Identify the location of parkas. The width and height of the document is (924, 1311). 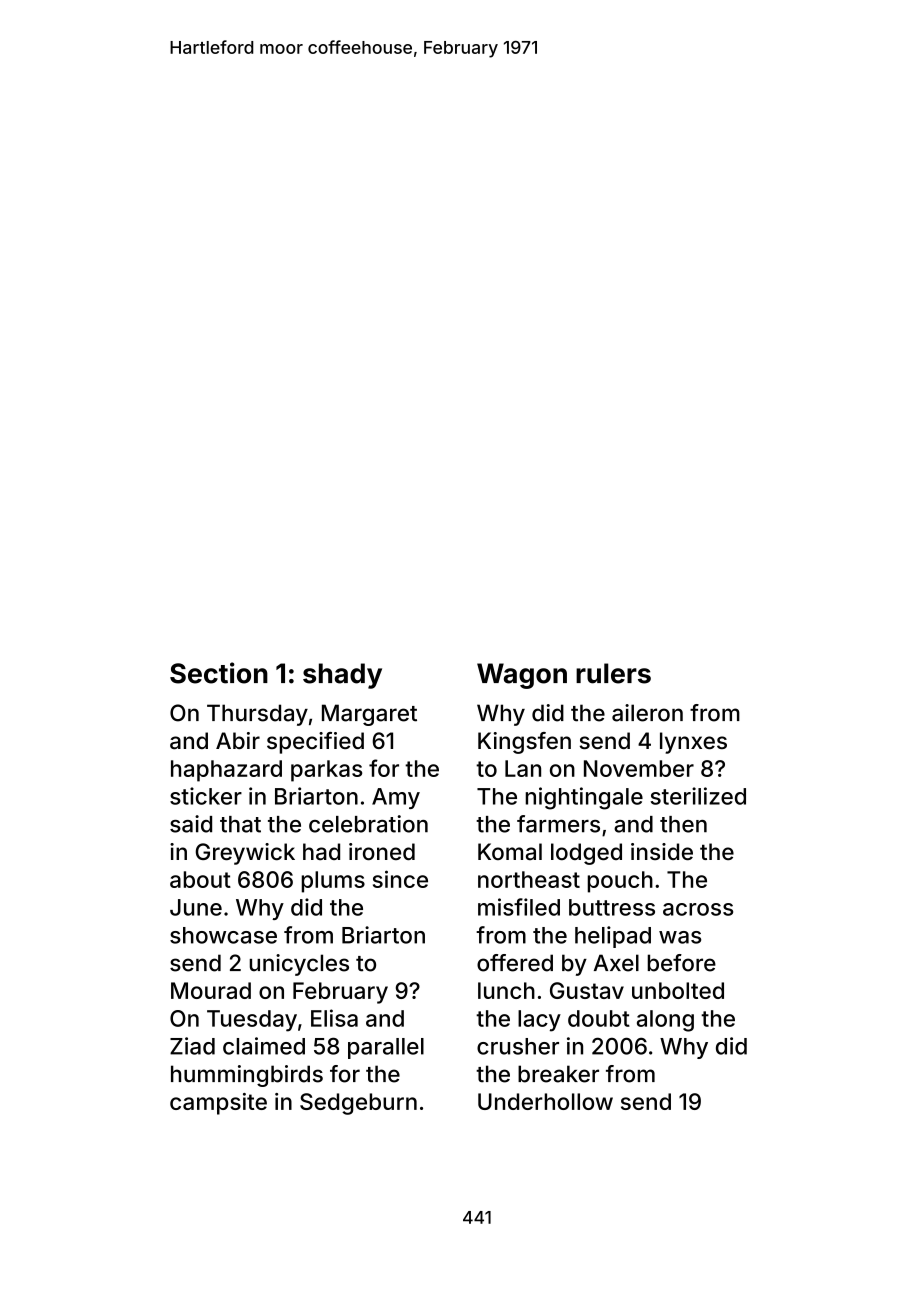
(326, 771).
